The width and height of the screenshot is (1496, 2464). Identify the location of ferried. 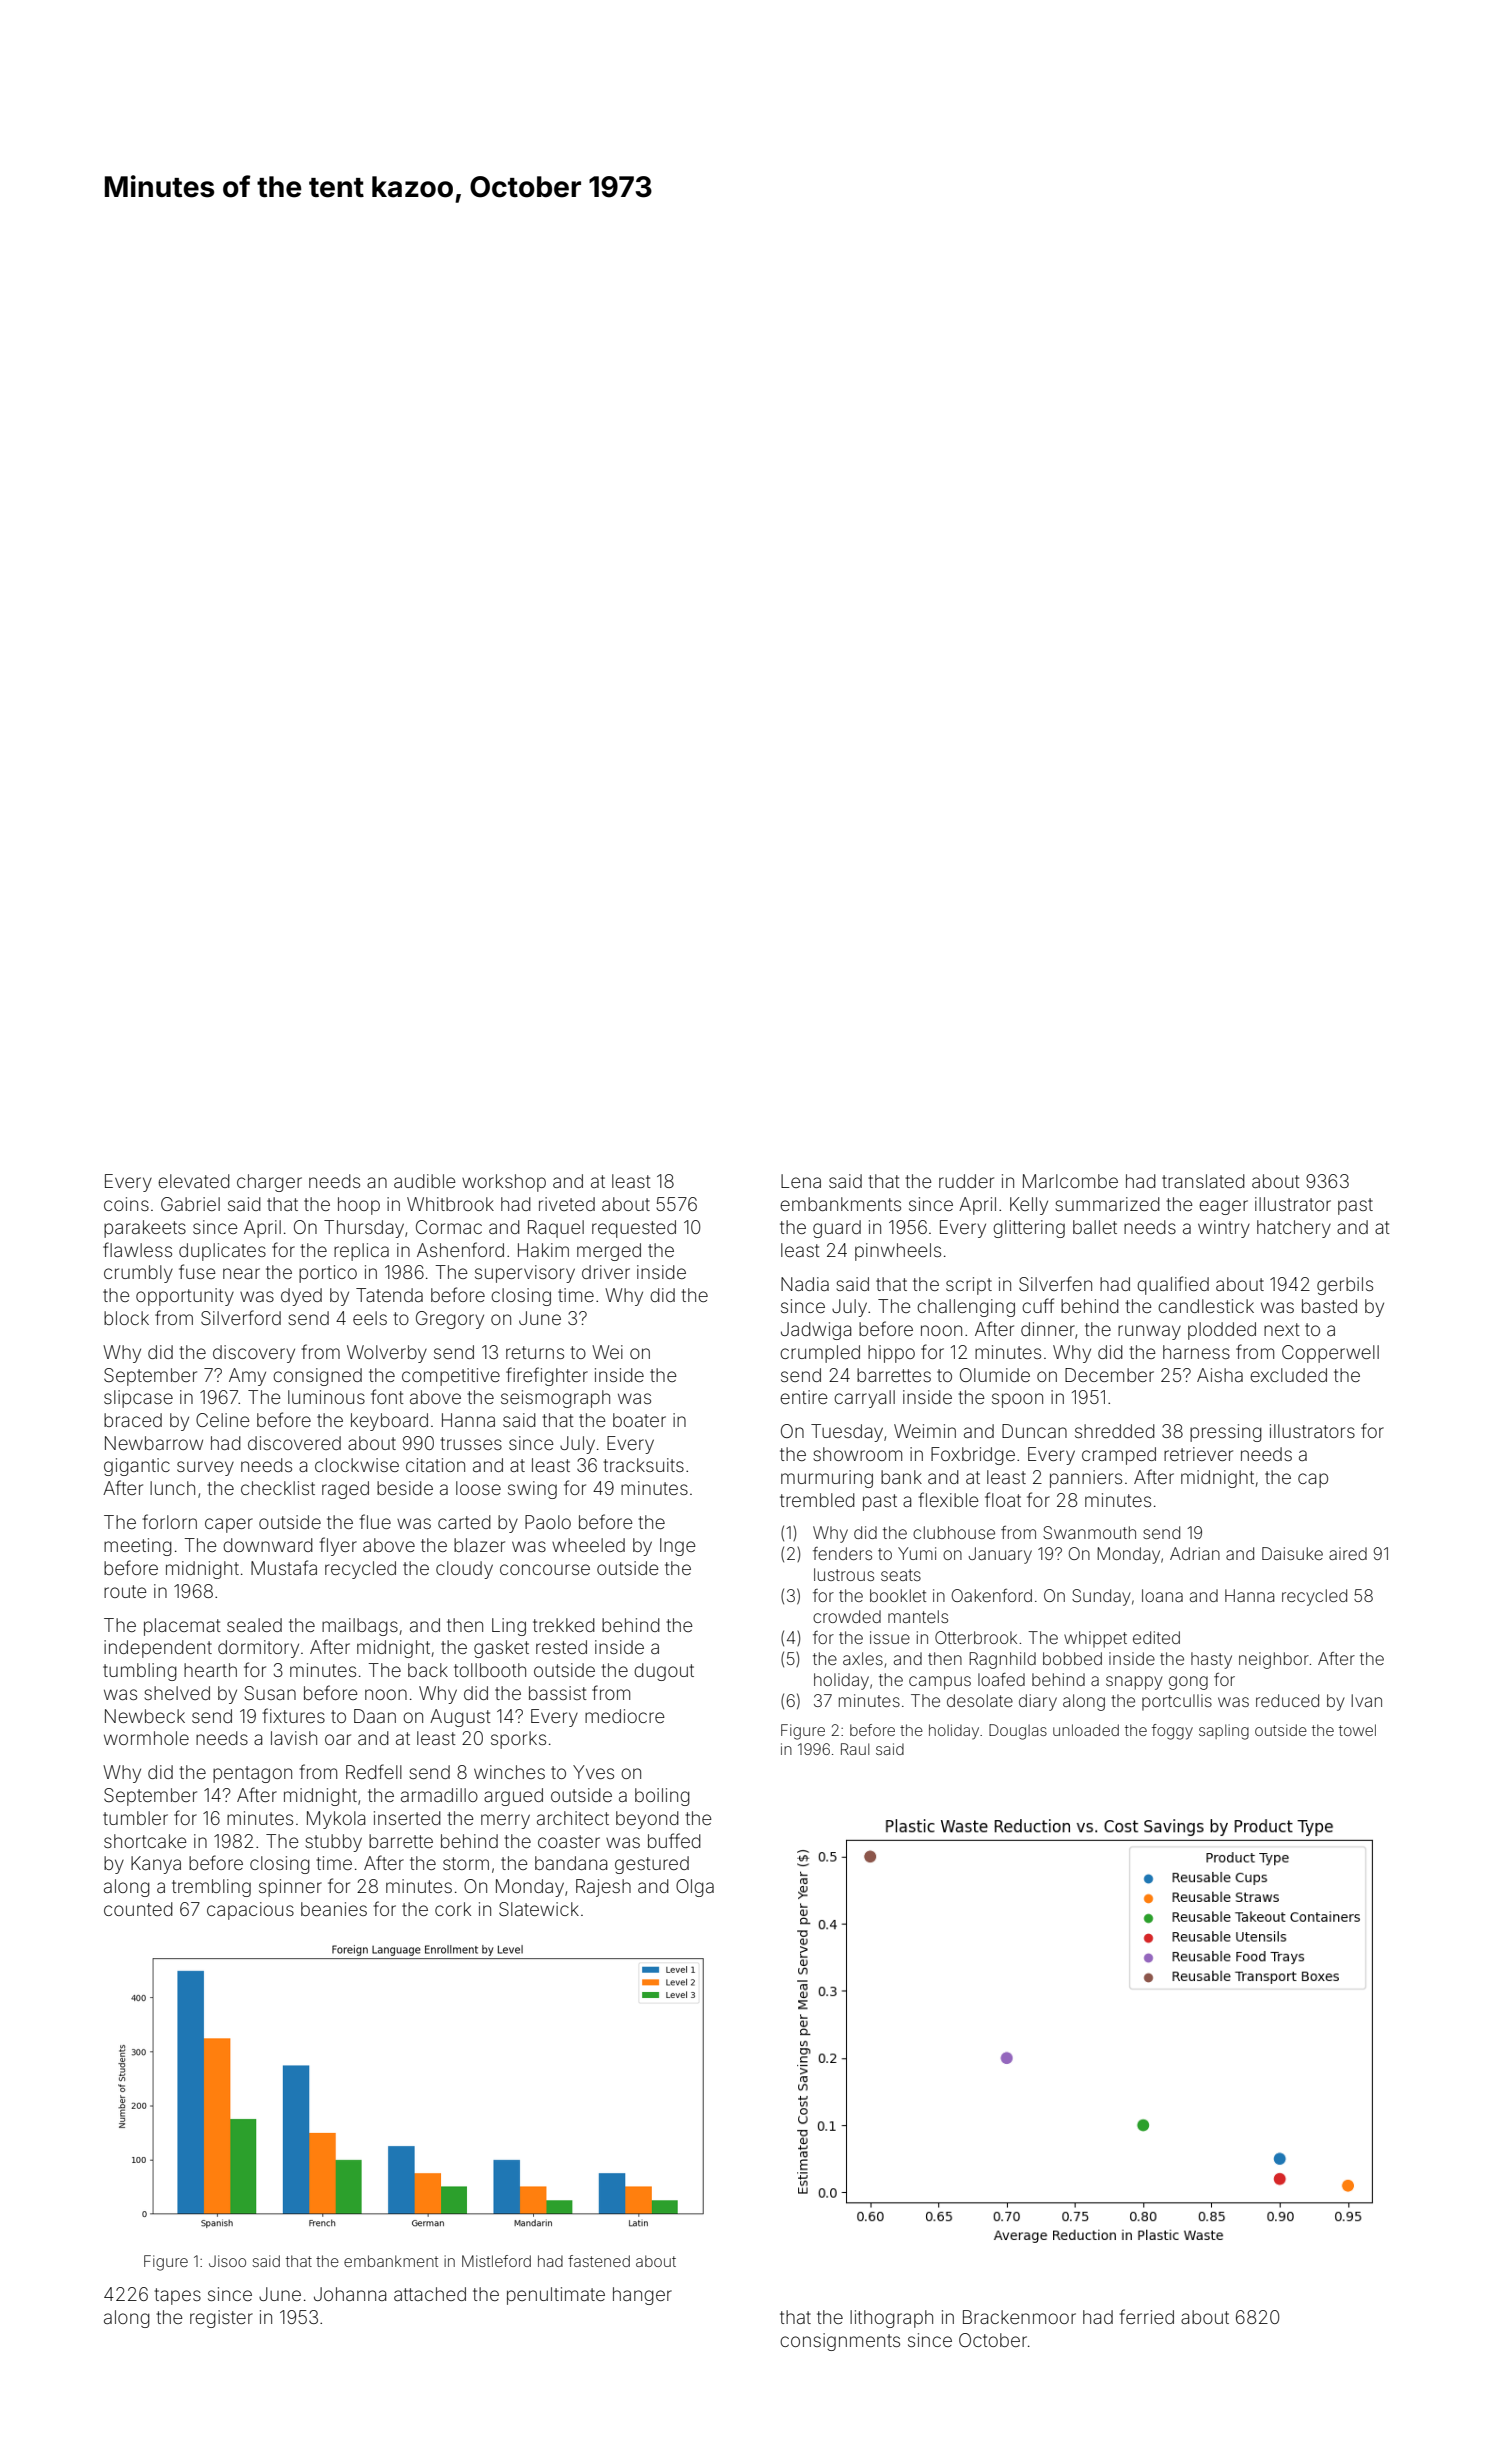
(1146, 2316).
